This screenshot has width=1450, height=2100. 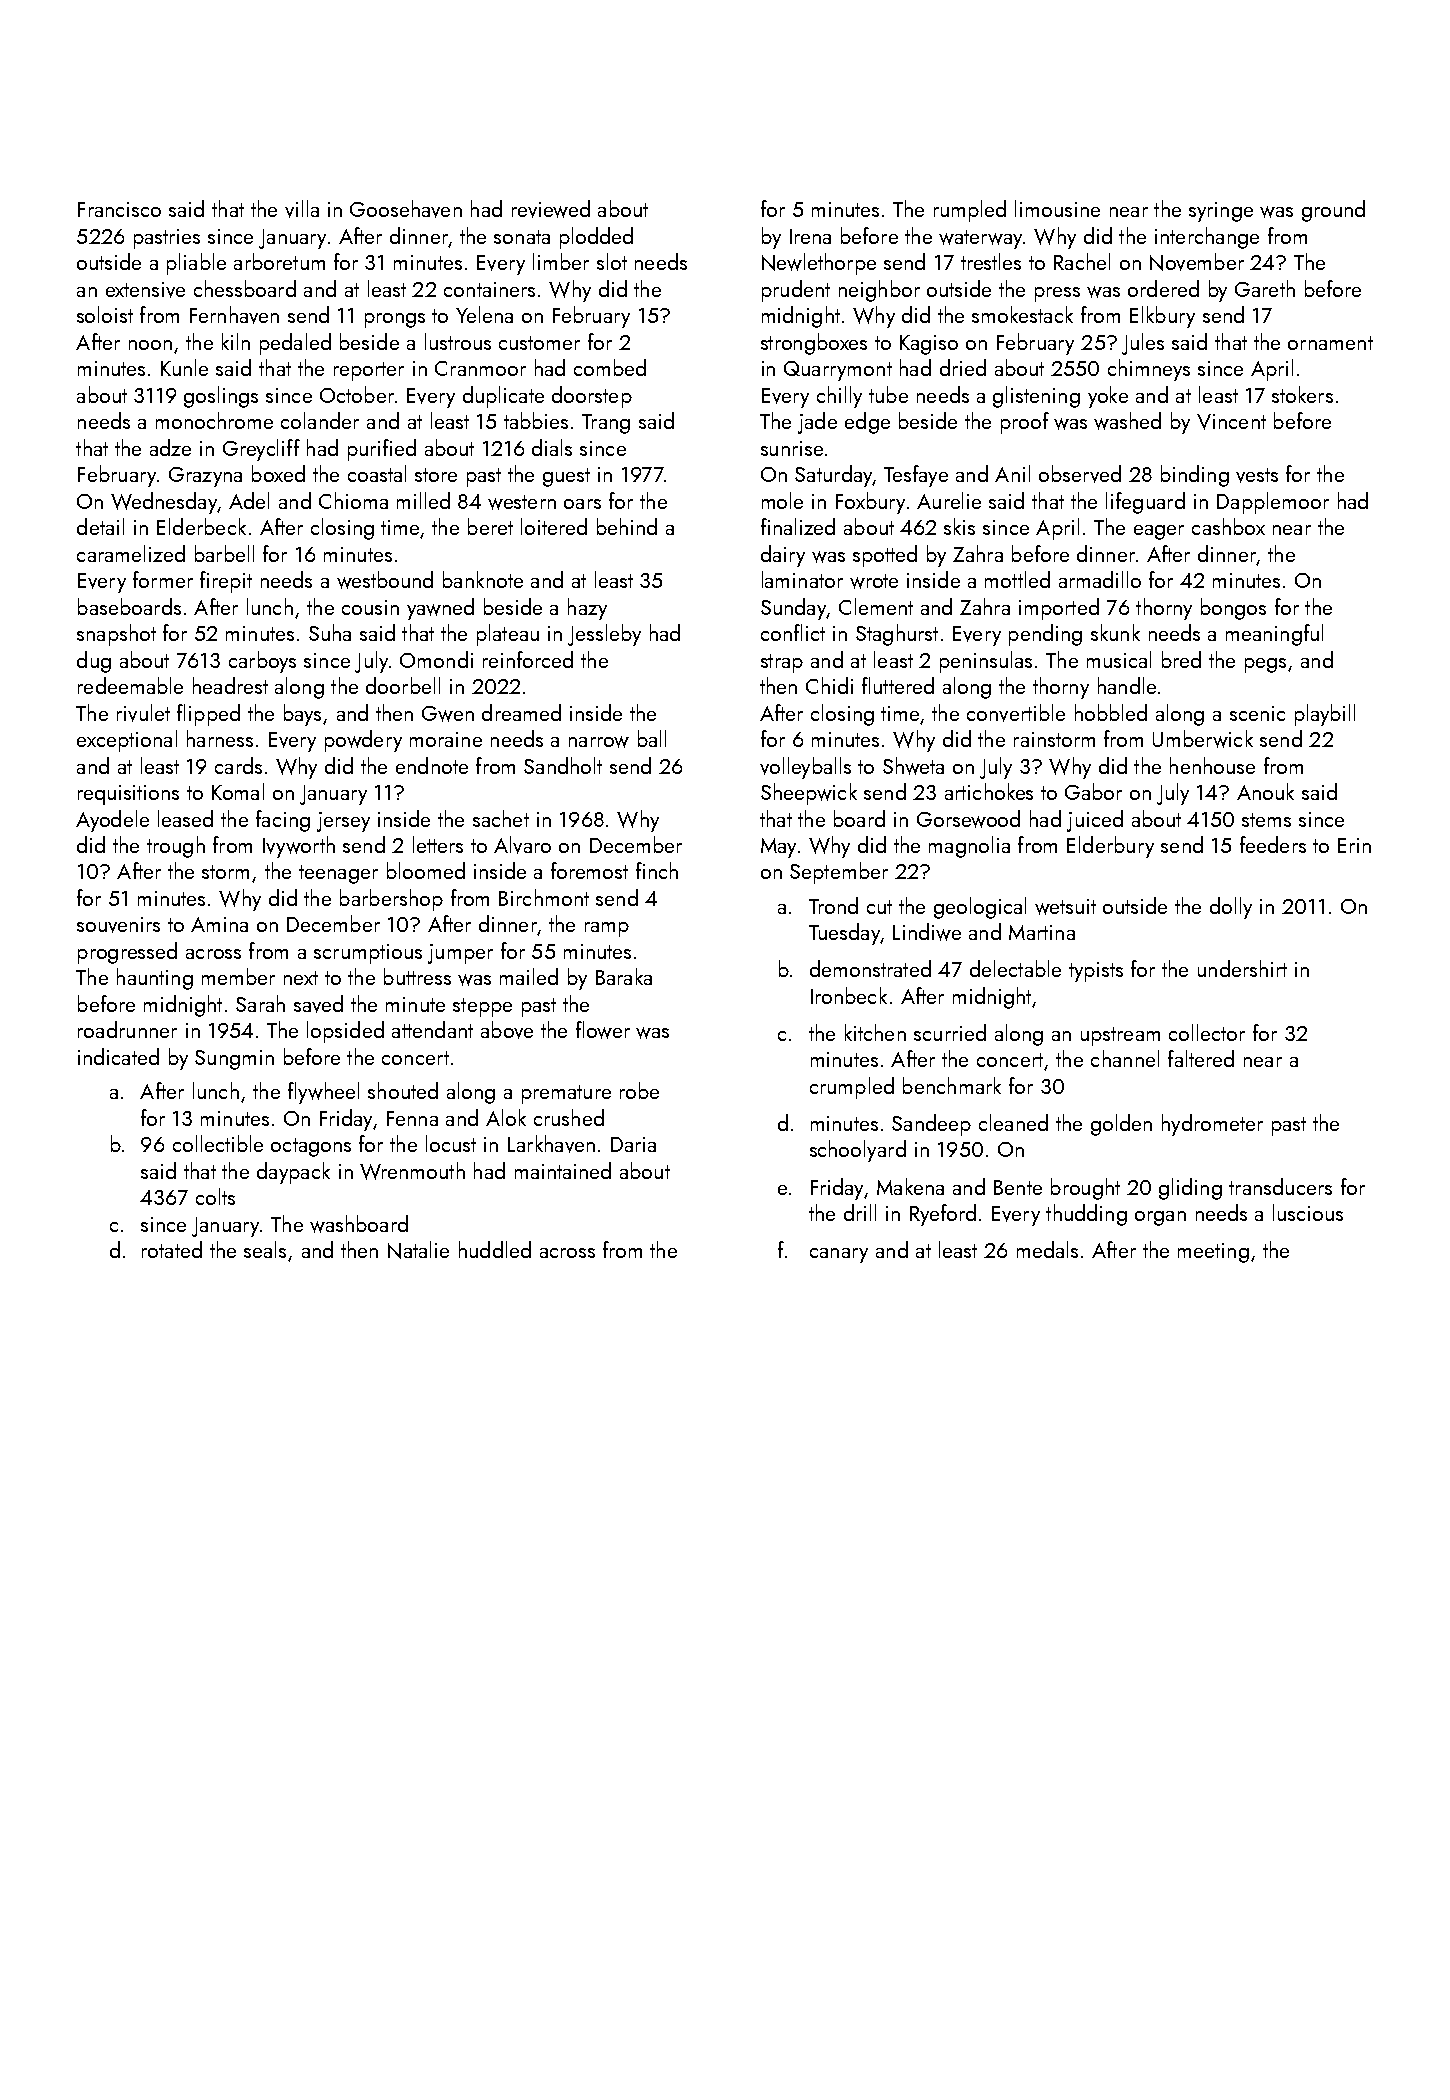 What do you see at coordinates (302, 209) in the screenshot?
I see `villa` at bounding box center [302, 209].
